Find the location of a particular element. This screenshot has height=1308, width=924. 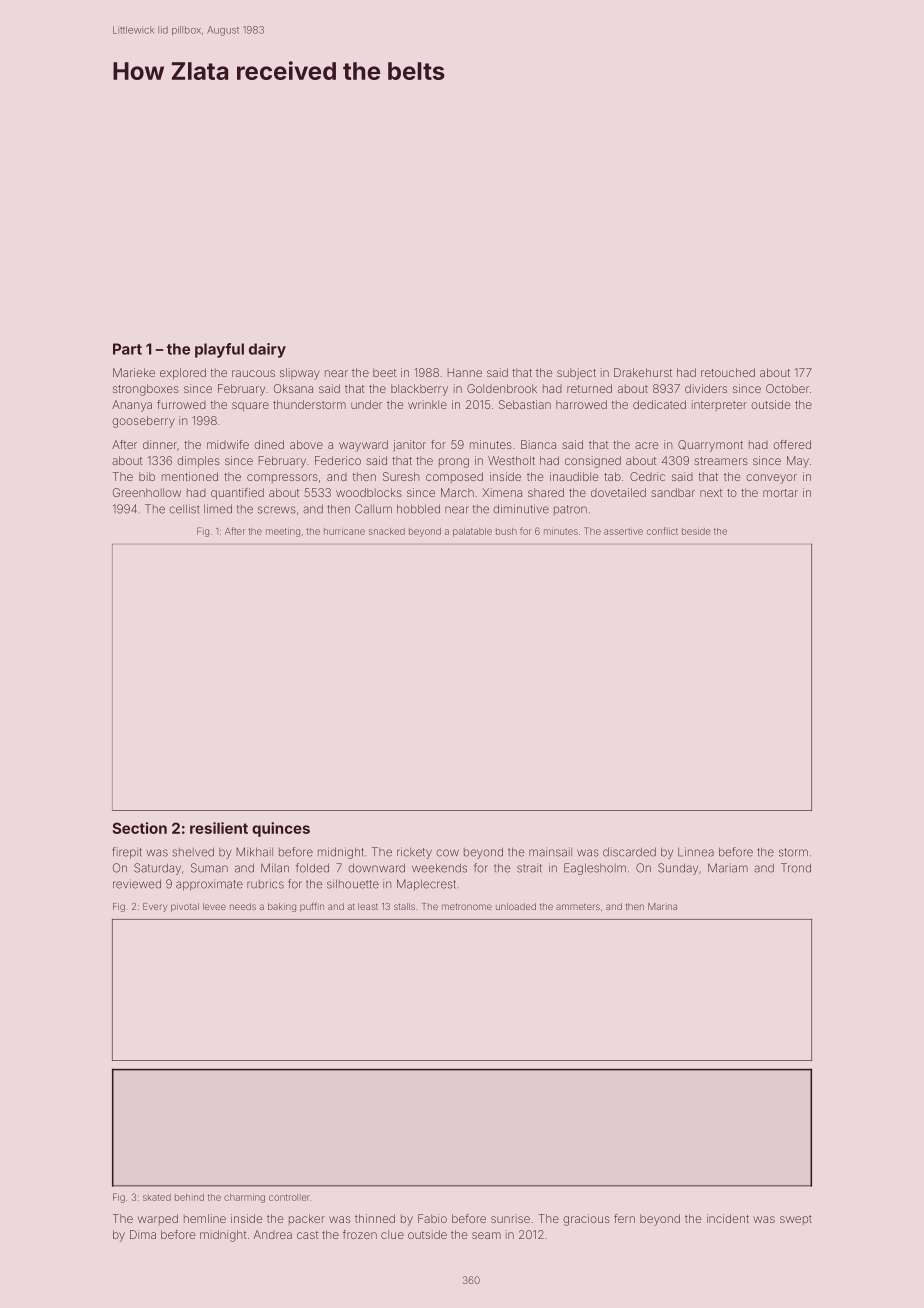

Marieke is located at coordinates (134, 372).
